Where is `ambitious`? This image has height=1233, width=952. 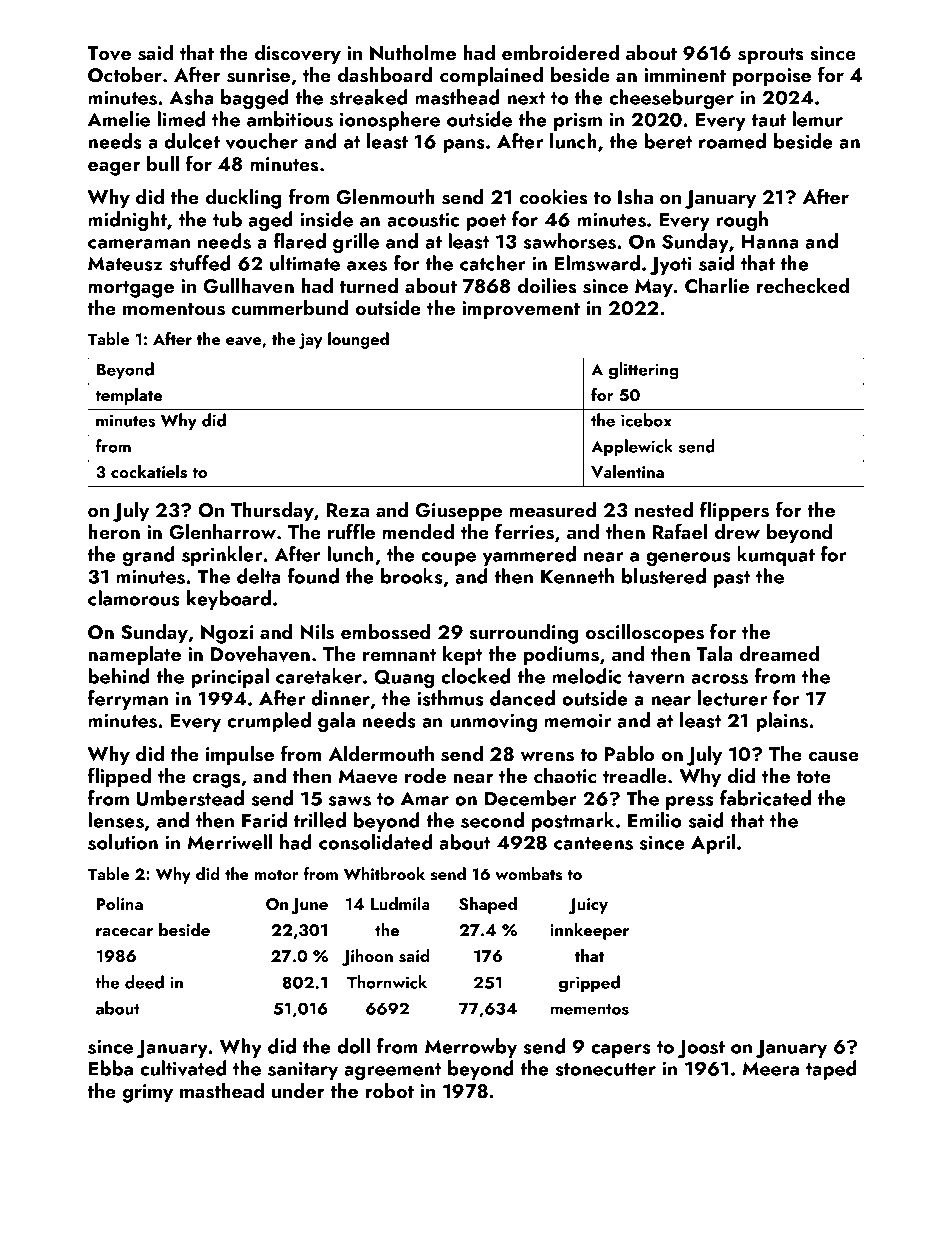
ambitious is located at coordinates (290, 119).
